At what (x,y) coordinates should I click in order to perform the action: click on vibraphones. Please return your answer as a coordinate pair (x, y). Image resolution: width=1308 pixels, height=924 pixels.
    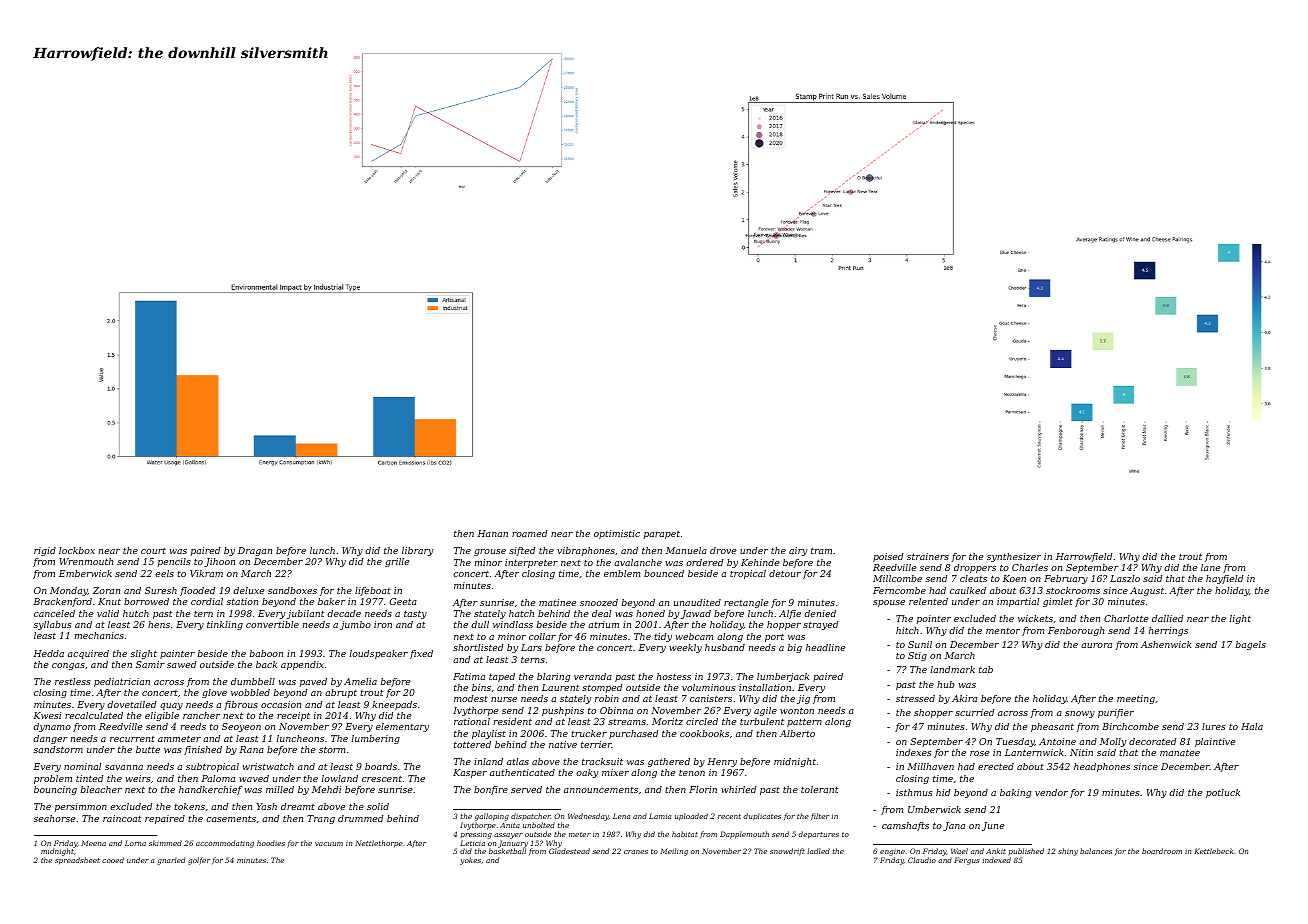
    Looking at the image, I should click on (586, 551).
